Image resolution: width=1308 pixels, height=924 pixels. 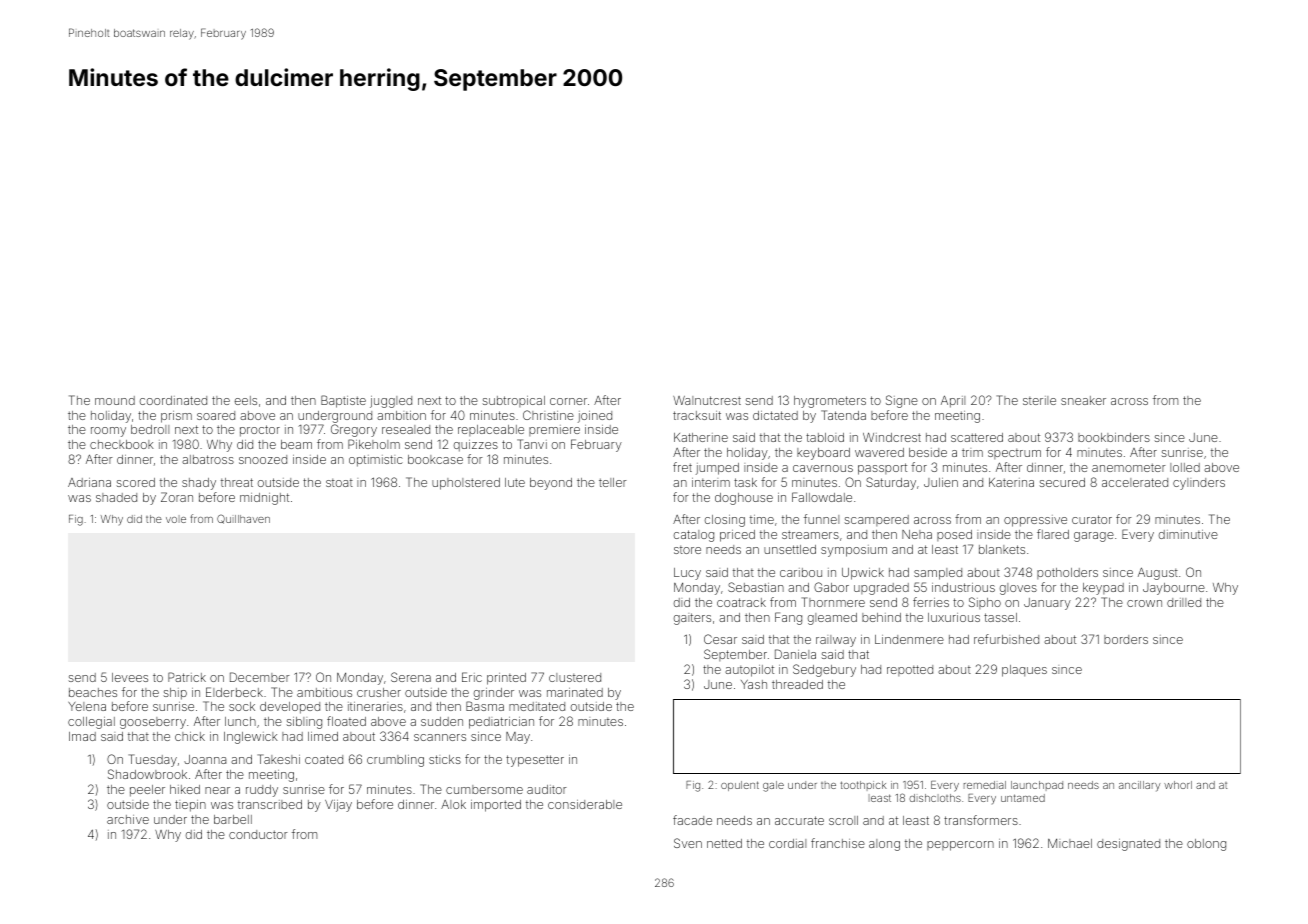 I want to click on bookbinders, so click(x=1114, y=437).
